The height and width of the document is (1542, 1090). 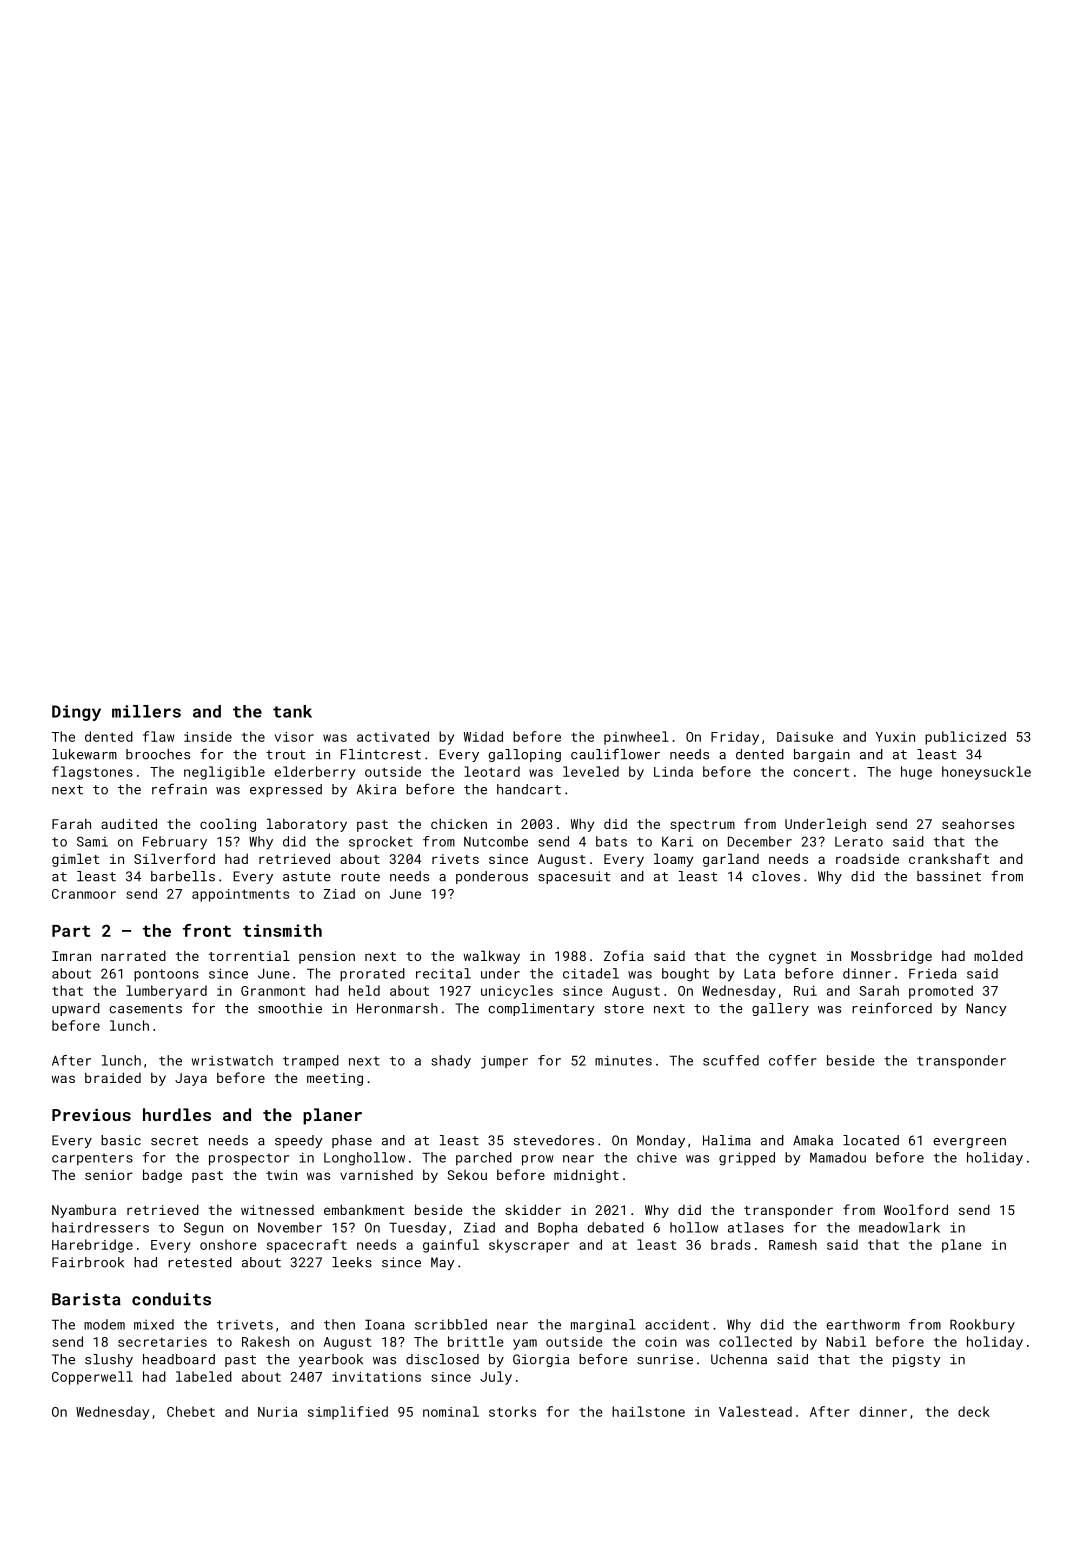 What do you see at coordinates (541, 1009) in the document?
I see `complimentary` at bounding box center [541, 1009].
